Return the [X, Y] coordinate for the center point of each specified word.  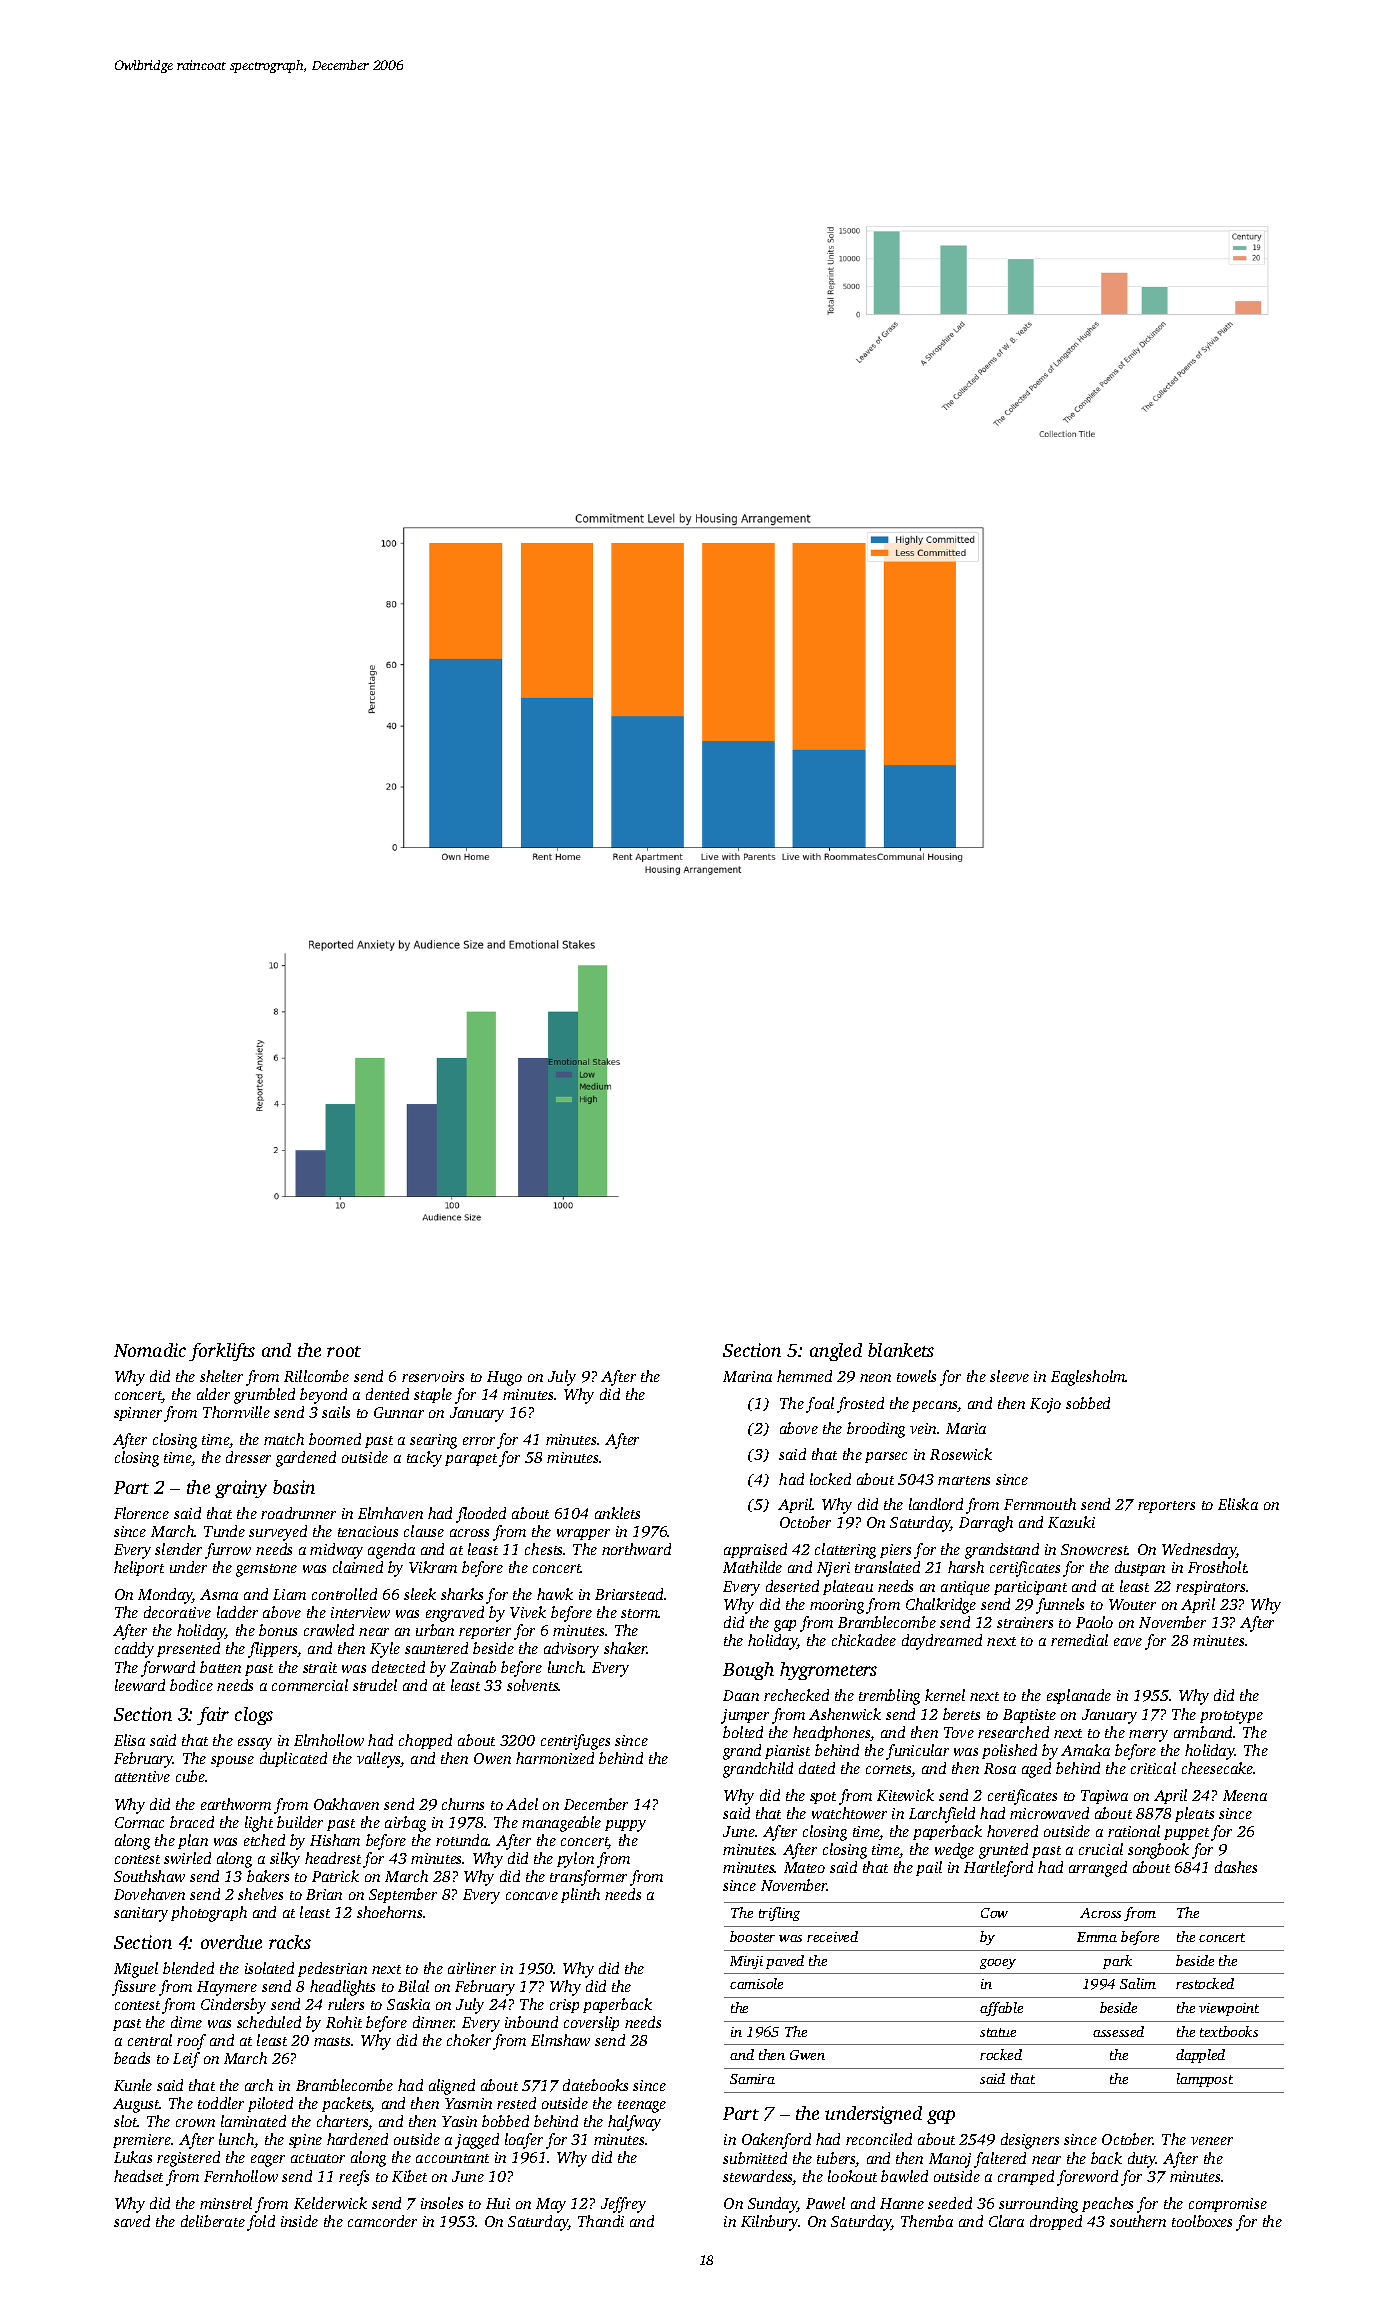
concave [532, 1896]
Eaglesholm [1088, 1378]
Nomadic [150, 1350]
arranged [1098, 1869]
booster [752, 1936]
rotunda [462, 1840]
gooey [998, 1964]
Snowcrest [1095, 1549]
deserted [792, 1586]
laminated [253, 2121]
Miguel [136, 1970]
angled [836, 1352]
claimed [358, 1567]
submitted [755, 2158]
